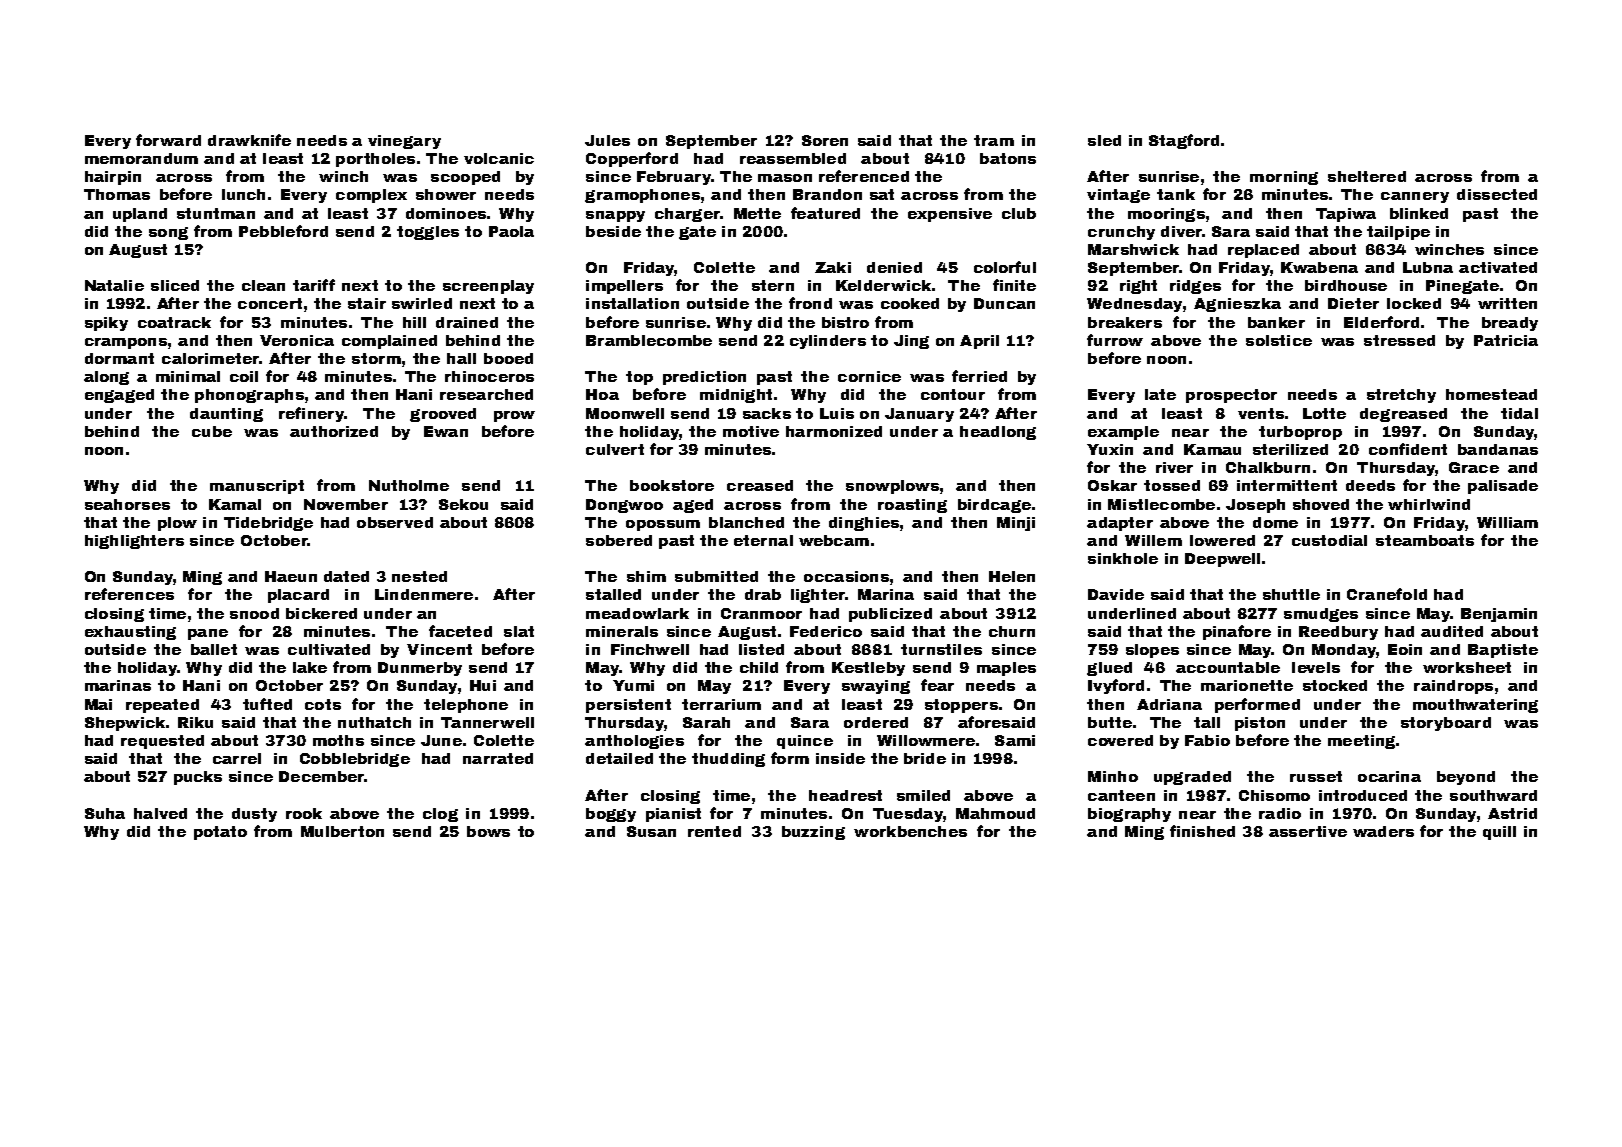  What do you see at coordinates (125, 724) in the screenshot?
I see `Shepwick` at bounding box center [125, 724].
